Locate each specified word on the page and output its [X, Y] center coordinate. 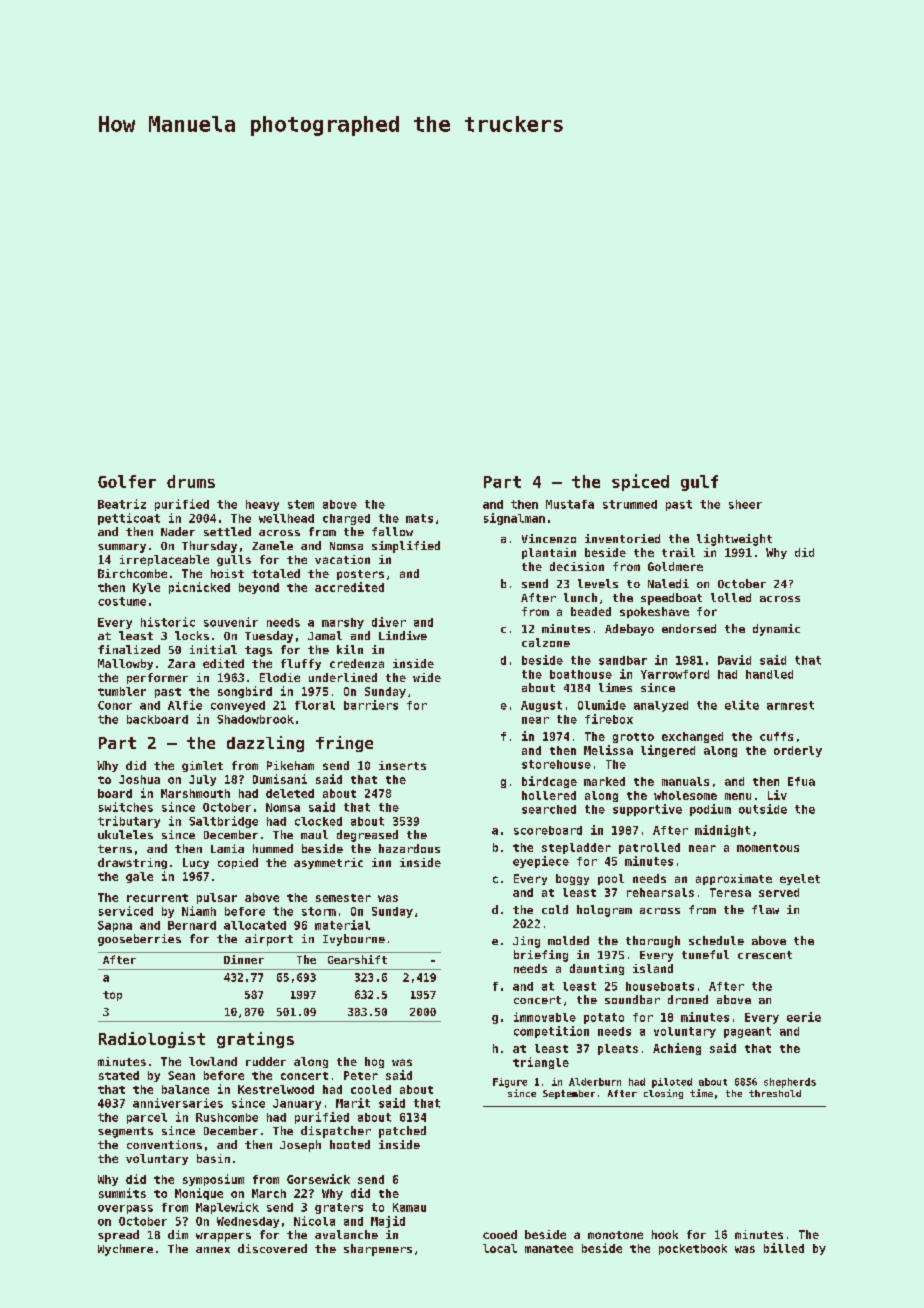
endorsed [689, 628]
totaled [276, 573]
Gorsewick [318, 1179]
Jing [526, 942]
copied [238, 863]
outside [763, 809]
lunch [580, 597]
